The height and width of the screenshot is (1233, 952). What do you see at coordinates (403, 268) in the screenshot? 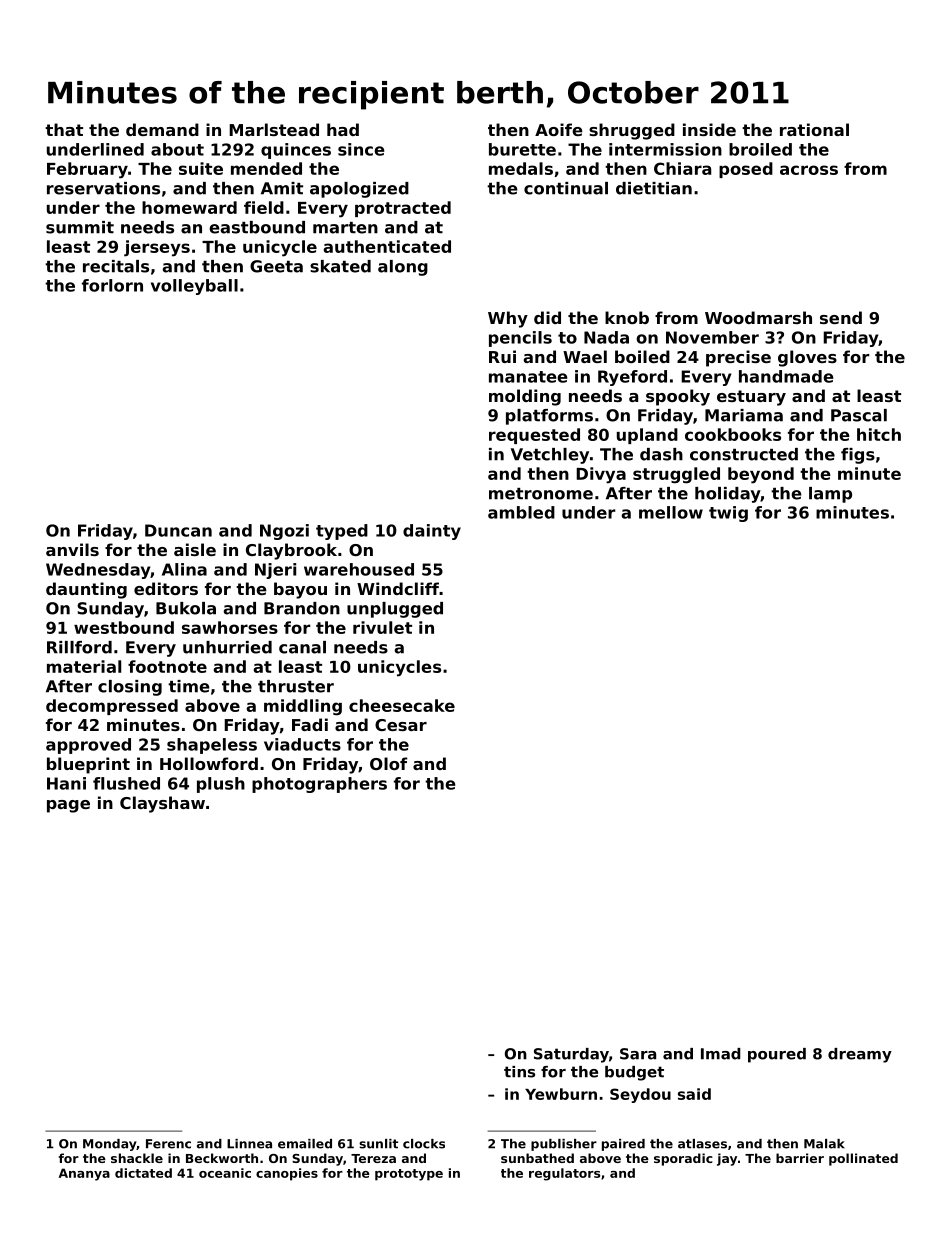
I see `along` at bounding box center [403, 268].
